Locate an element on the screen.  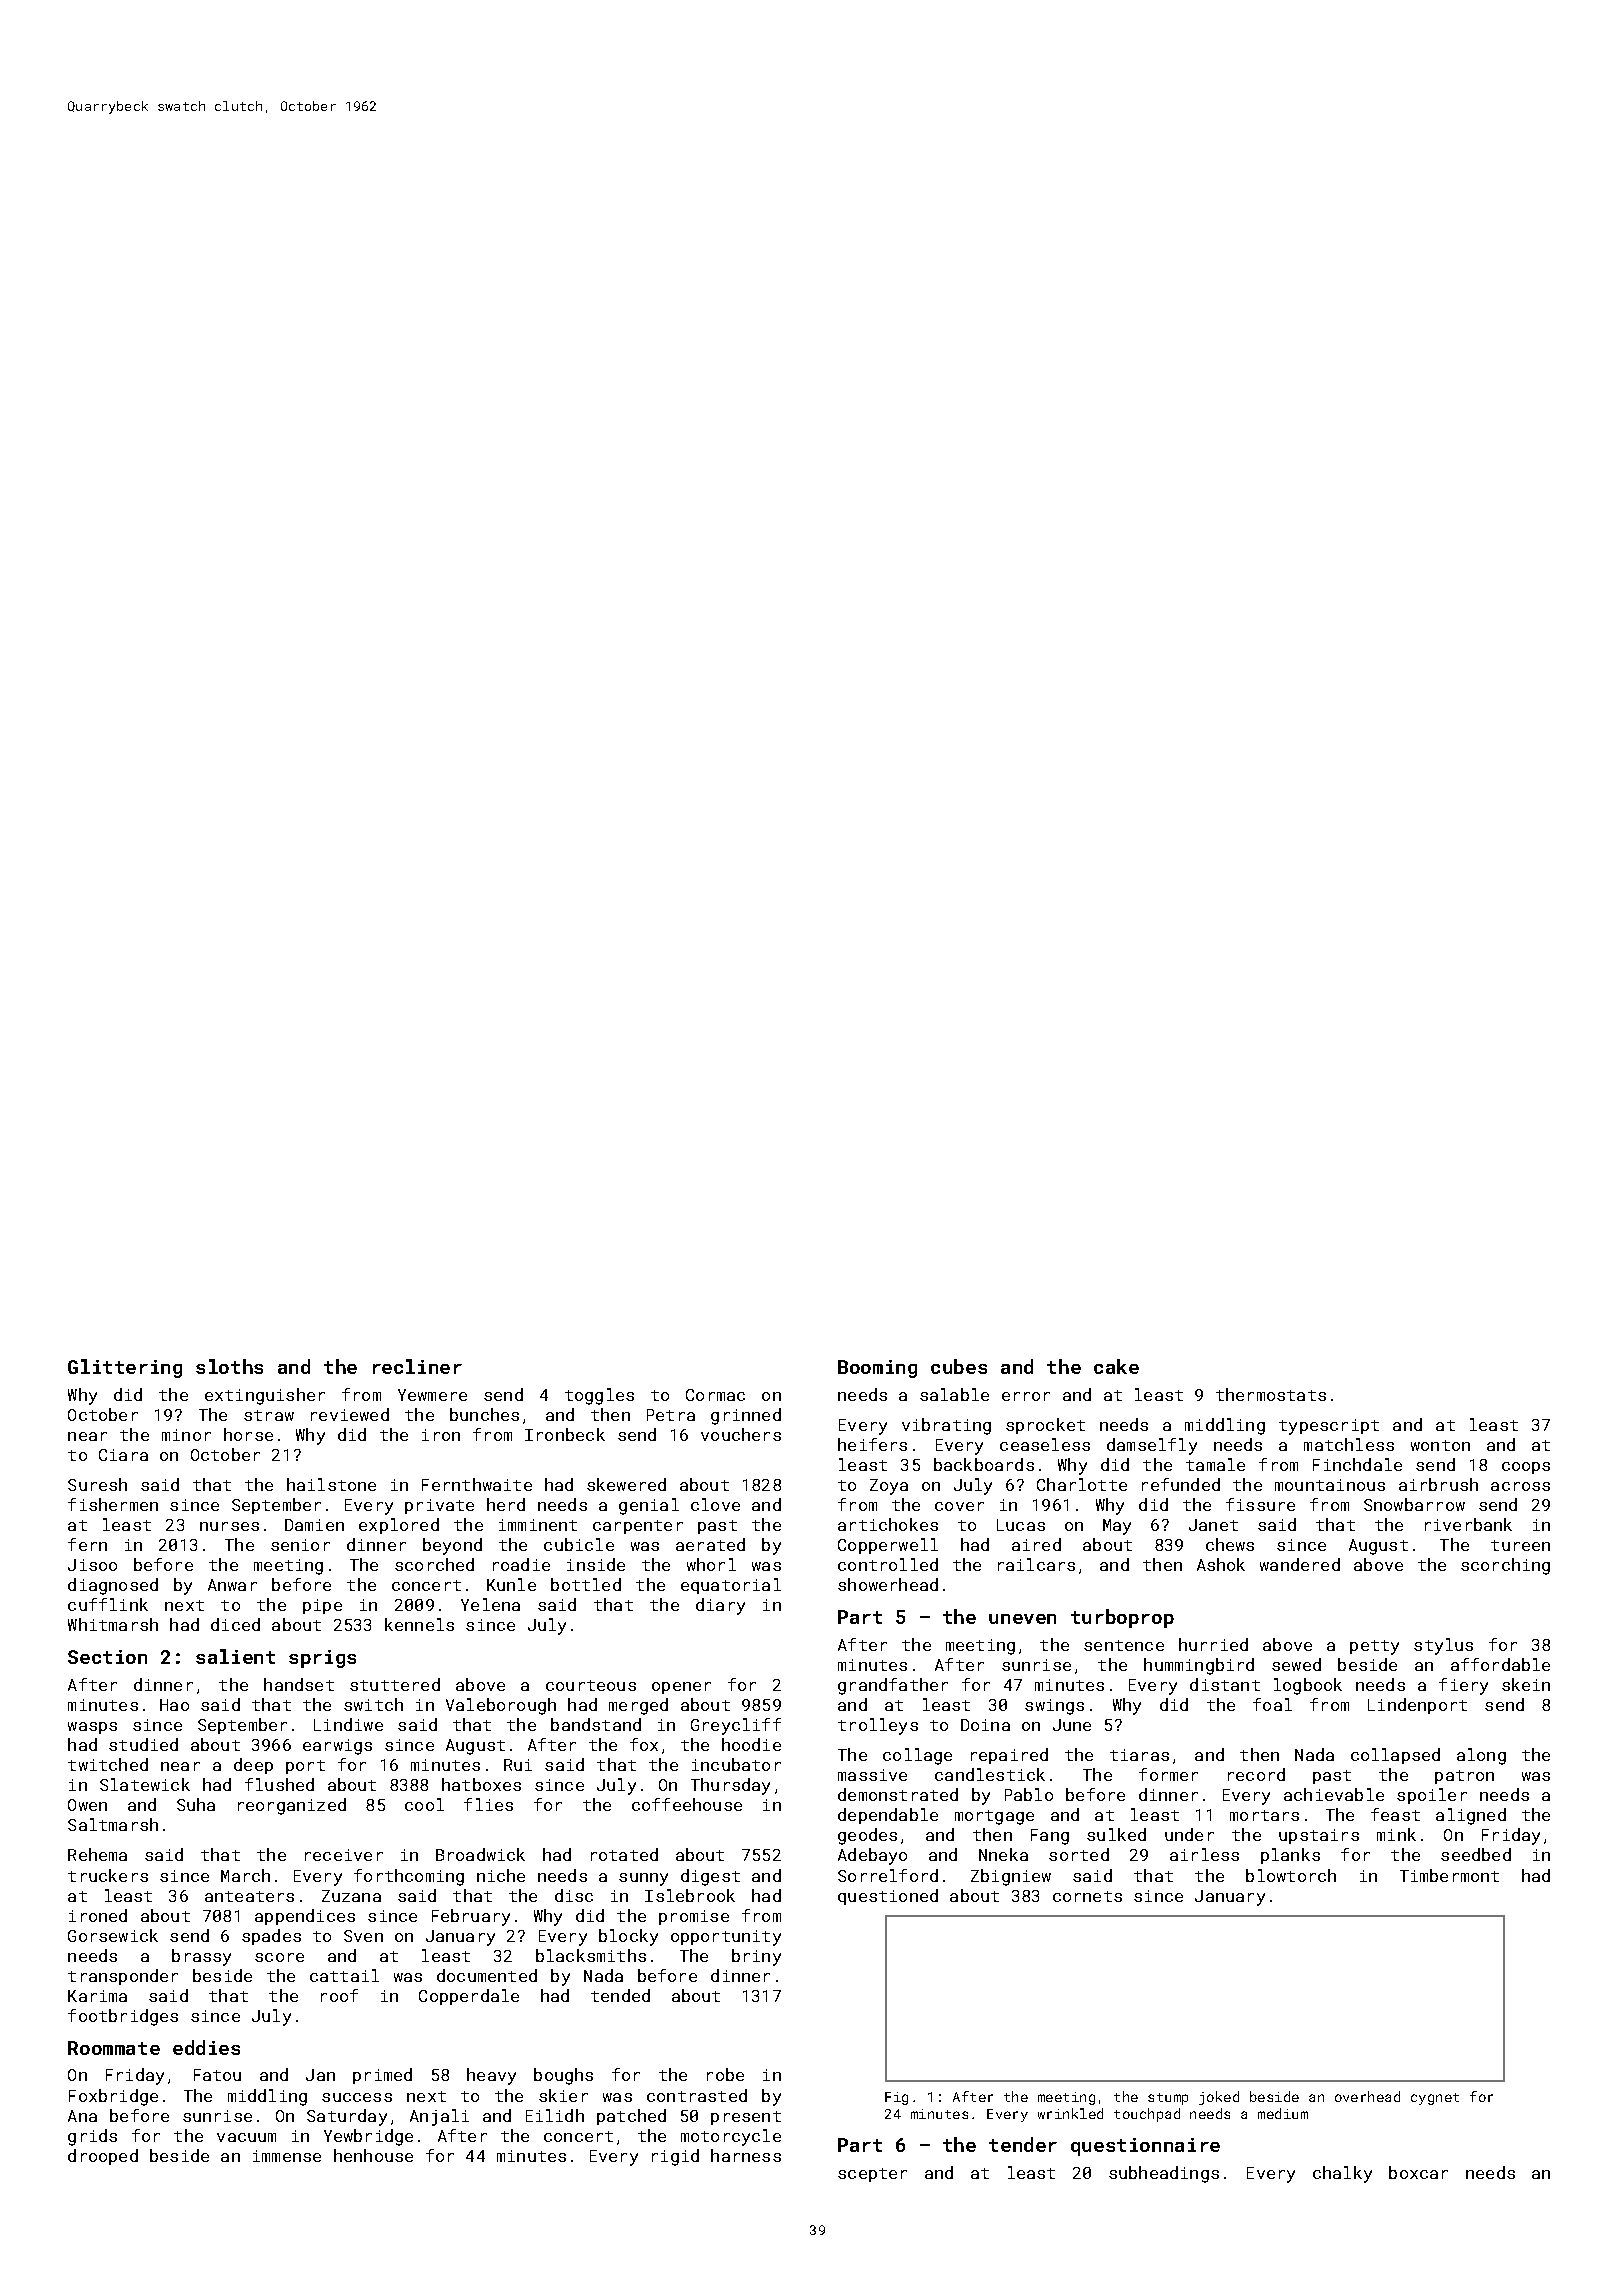
grandfather is located at coordinates (893, 1686).
